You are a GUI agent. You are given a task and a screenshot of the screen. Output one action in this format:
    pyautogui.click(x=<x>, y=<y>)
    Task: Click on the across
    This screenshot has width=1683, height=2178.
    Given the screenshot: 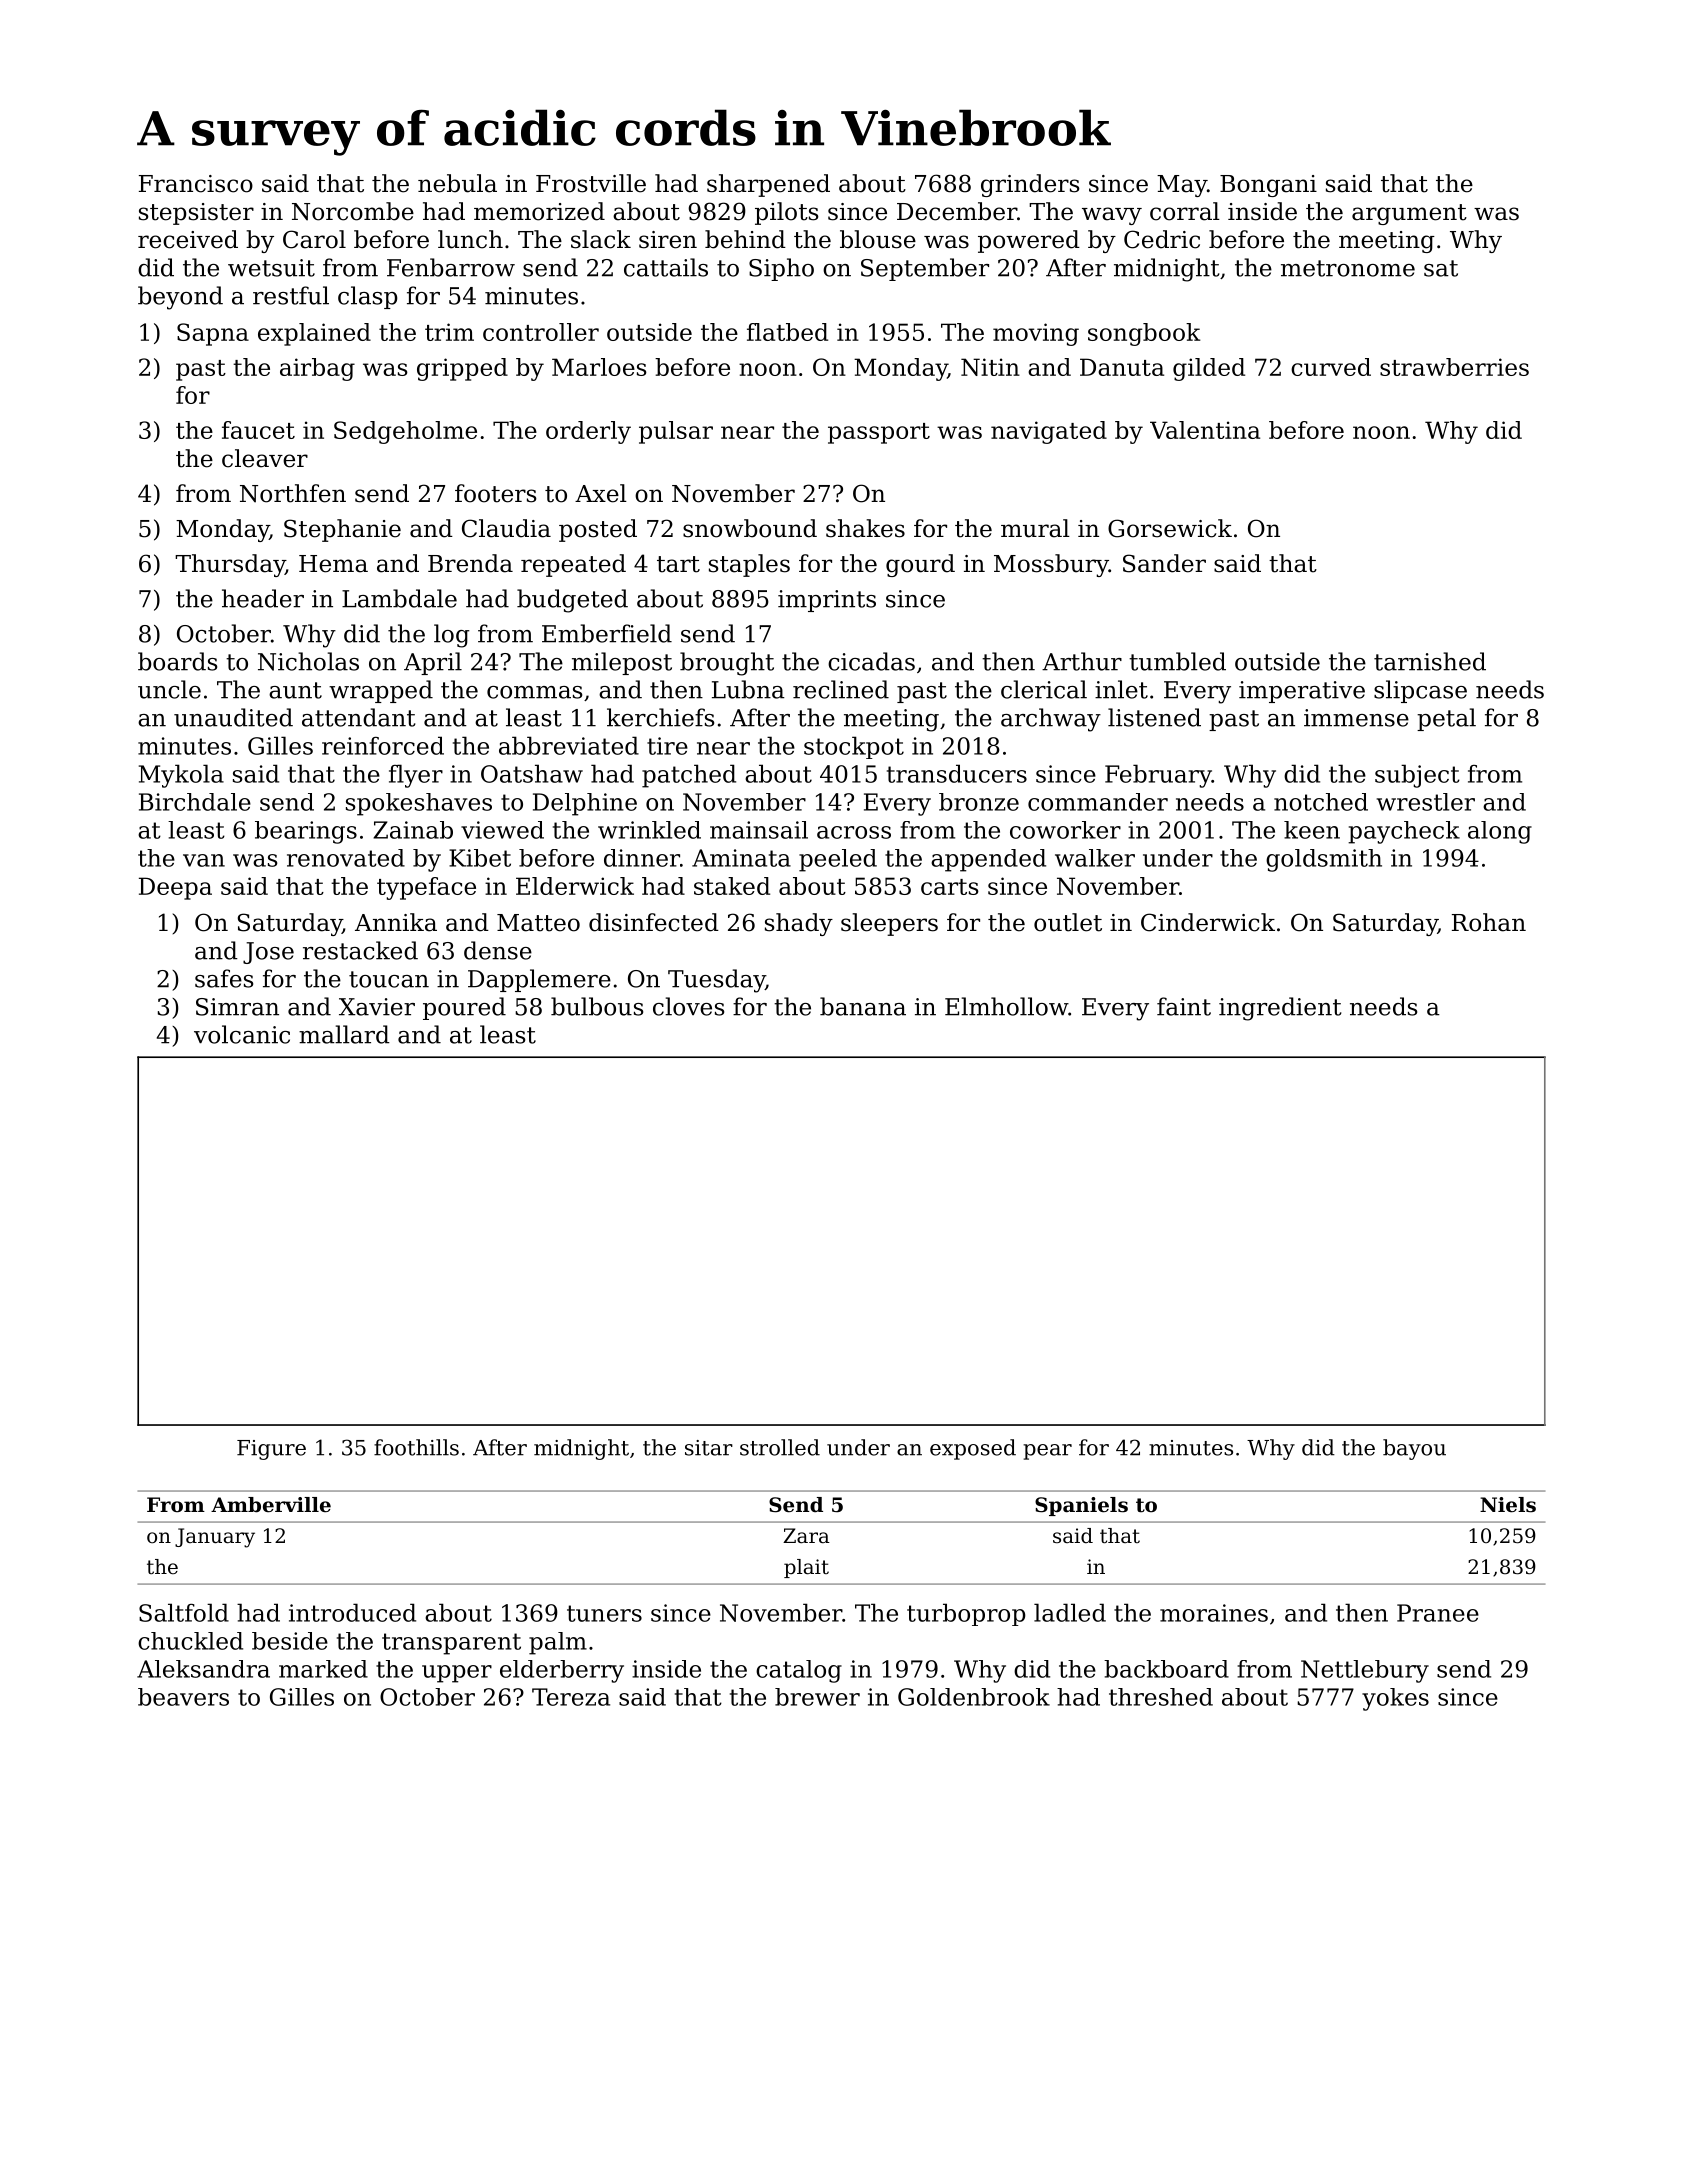 What is the action you would take?
    pyautogui.click(x=854, y=832)
